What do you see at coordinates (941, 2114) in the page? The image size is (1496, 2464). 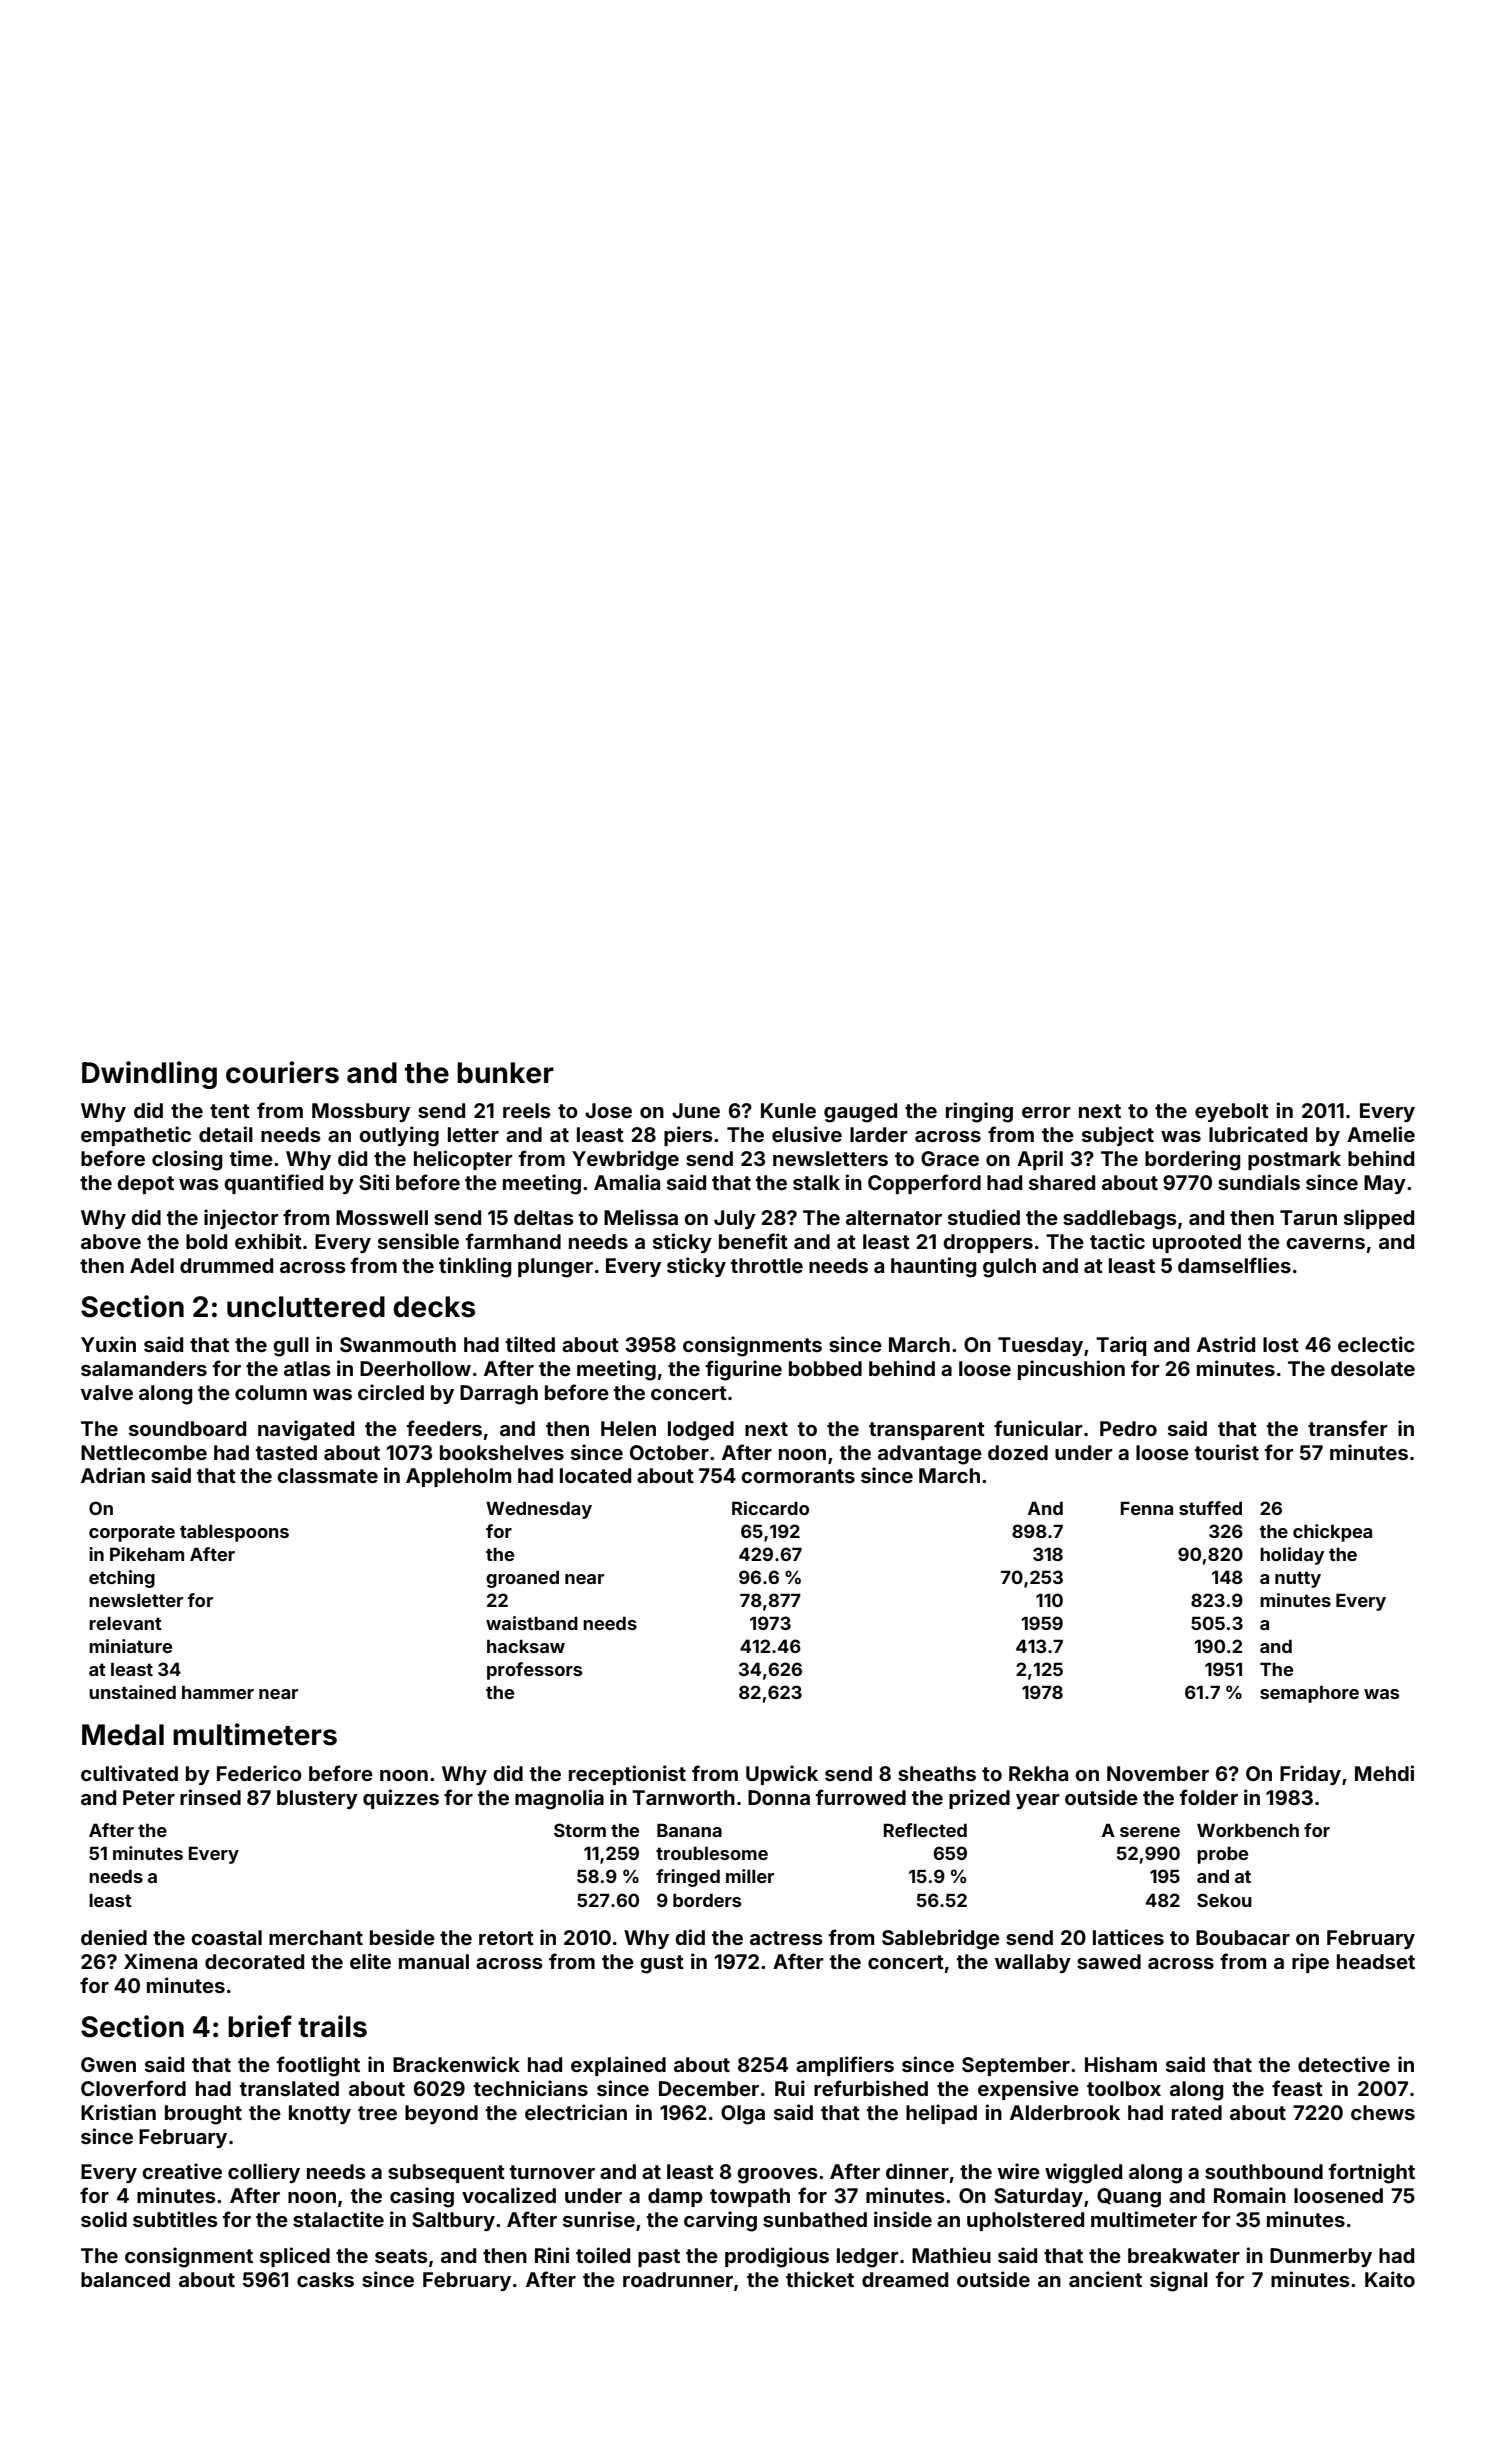 I see `helipad` at bounding box center [941, 2114].
